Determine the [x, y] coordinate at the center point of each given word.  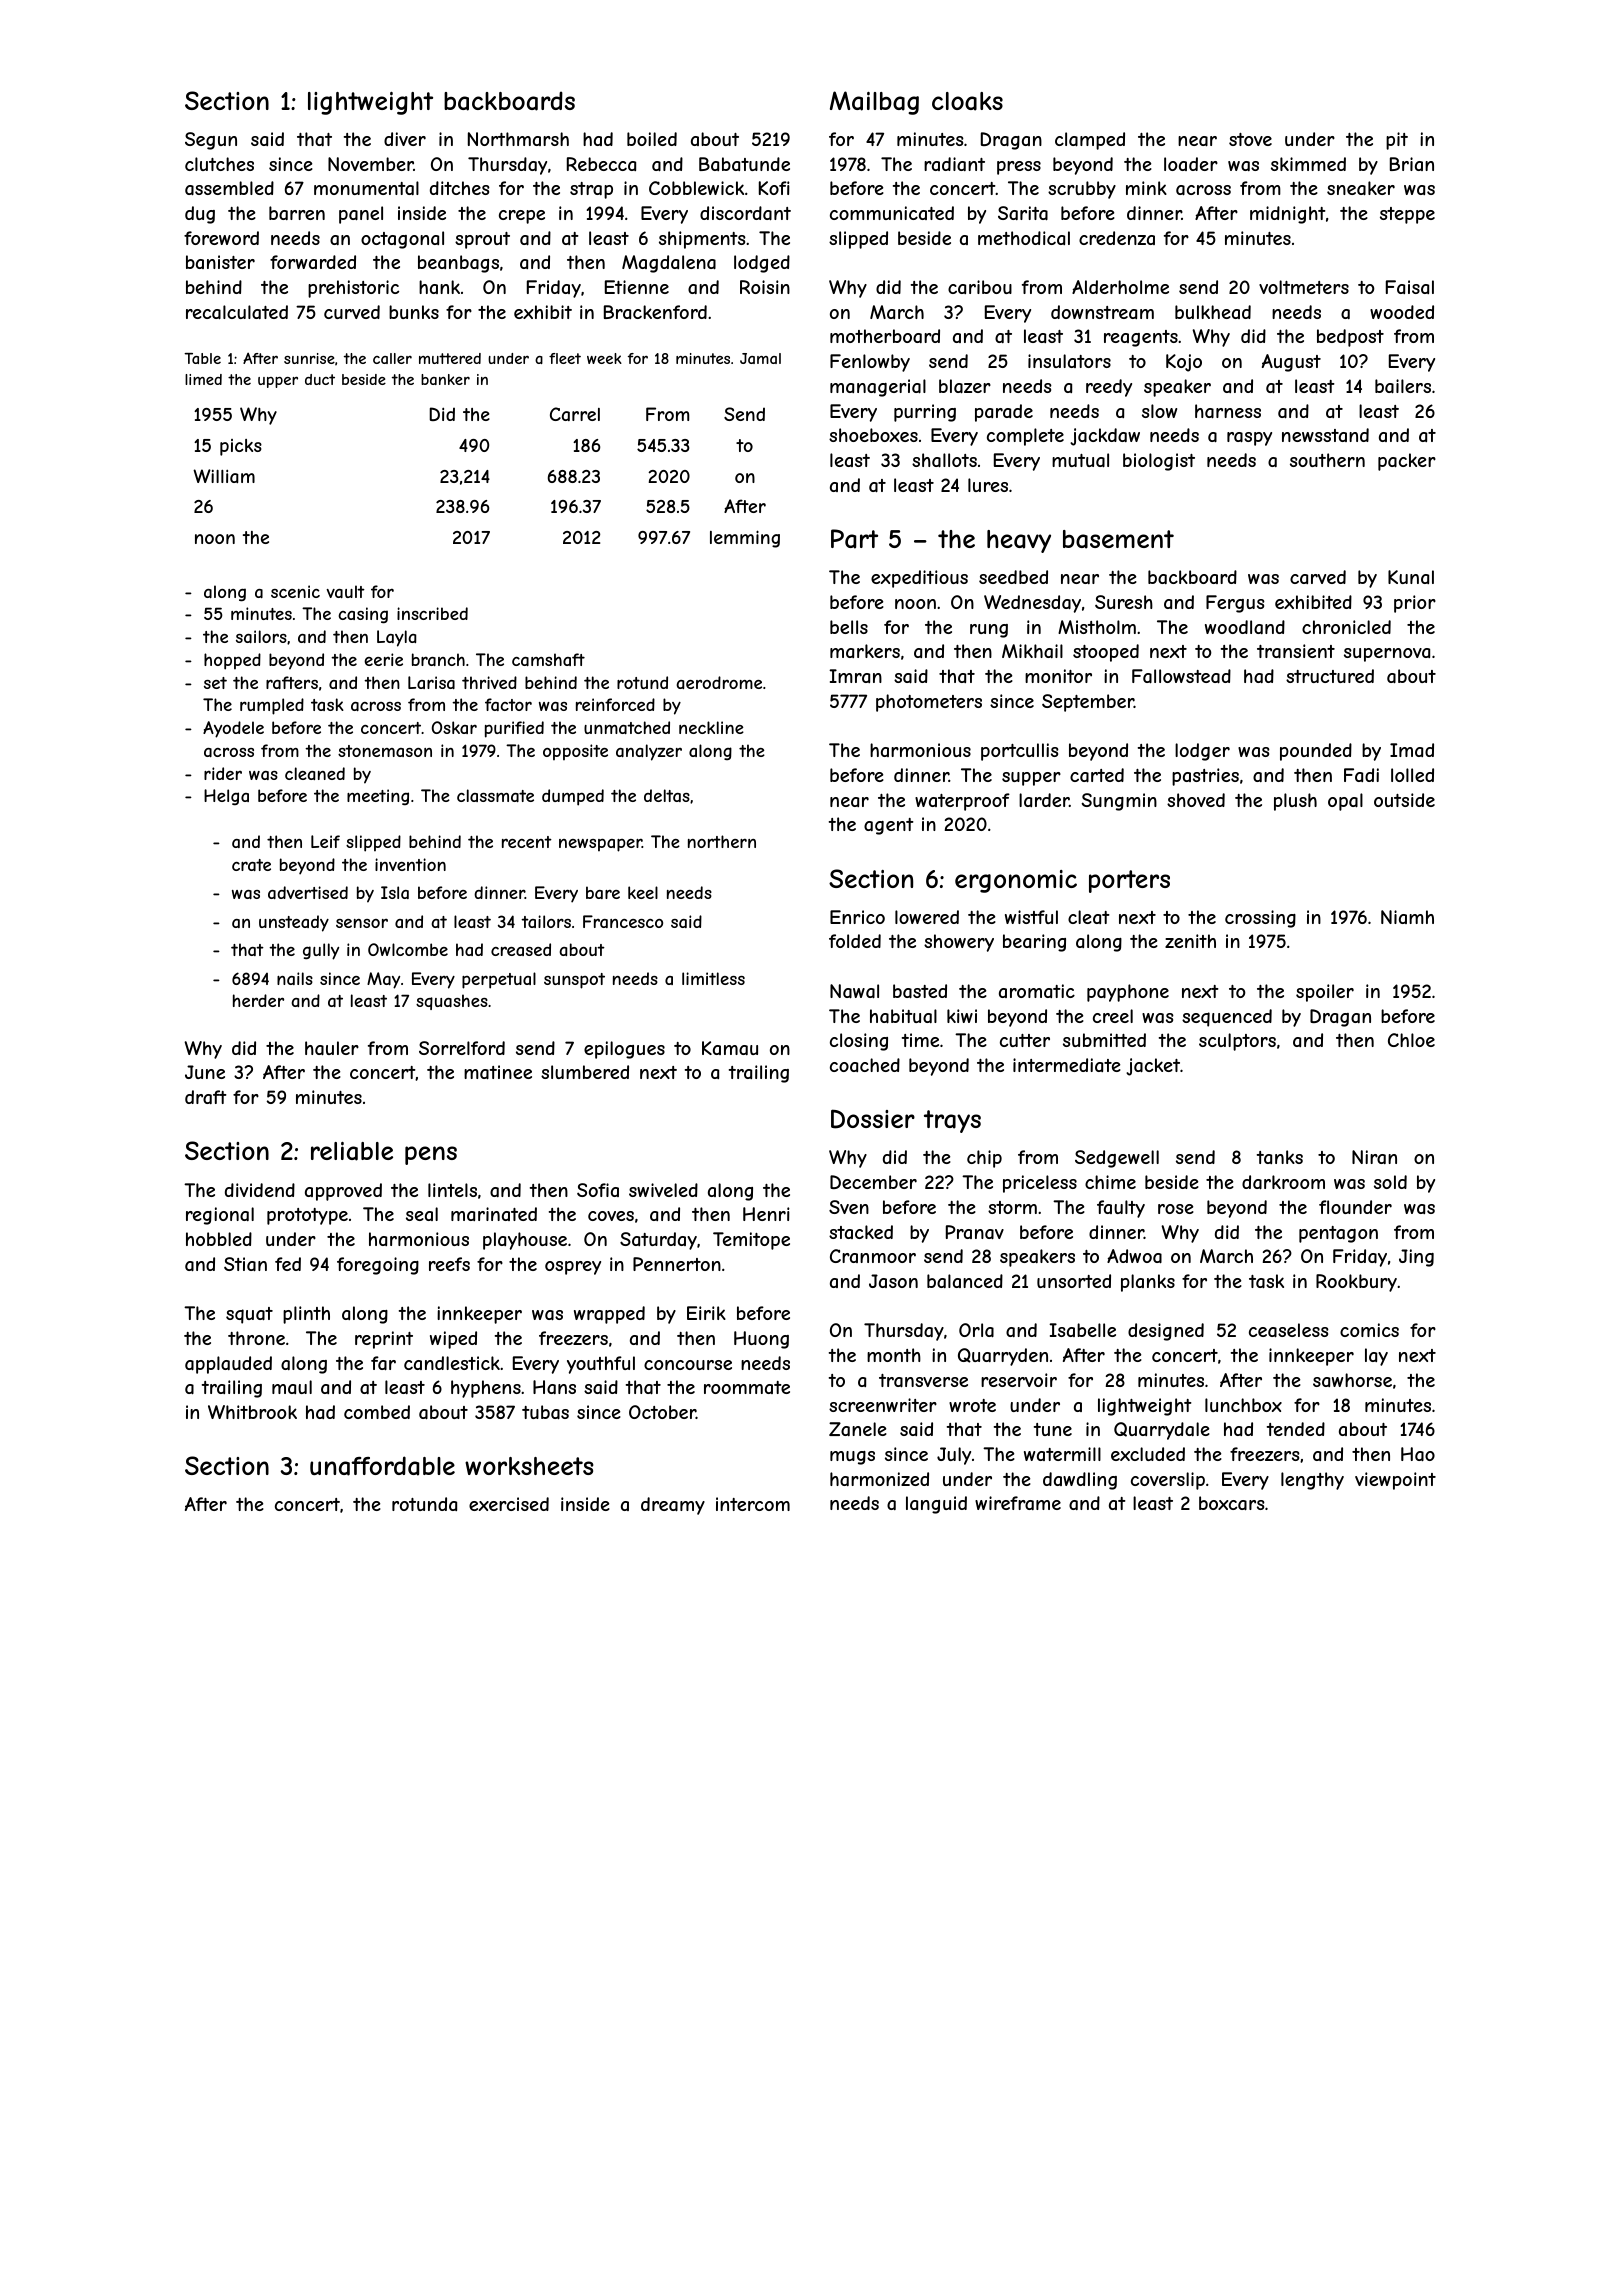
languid [936, 1505]
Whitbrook [252, 1412]
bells [849, 627]
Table [202, 358]
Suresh [1124, 602]
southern [1327, 460]
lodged [762, 264]
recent [527, 842]
